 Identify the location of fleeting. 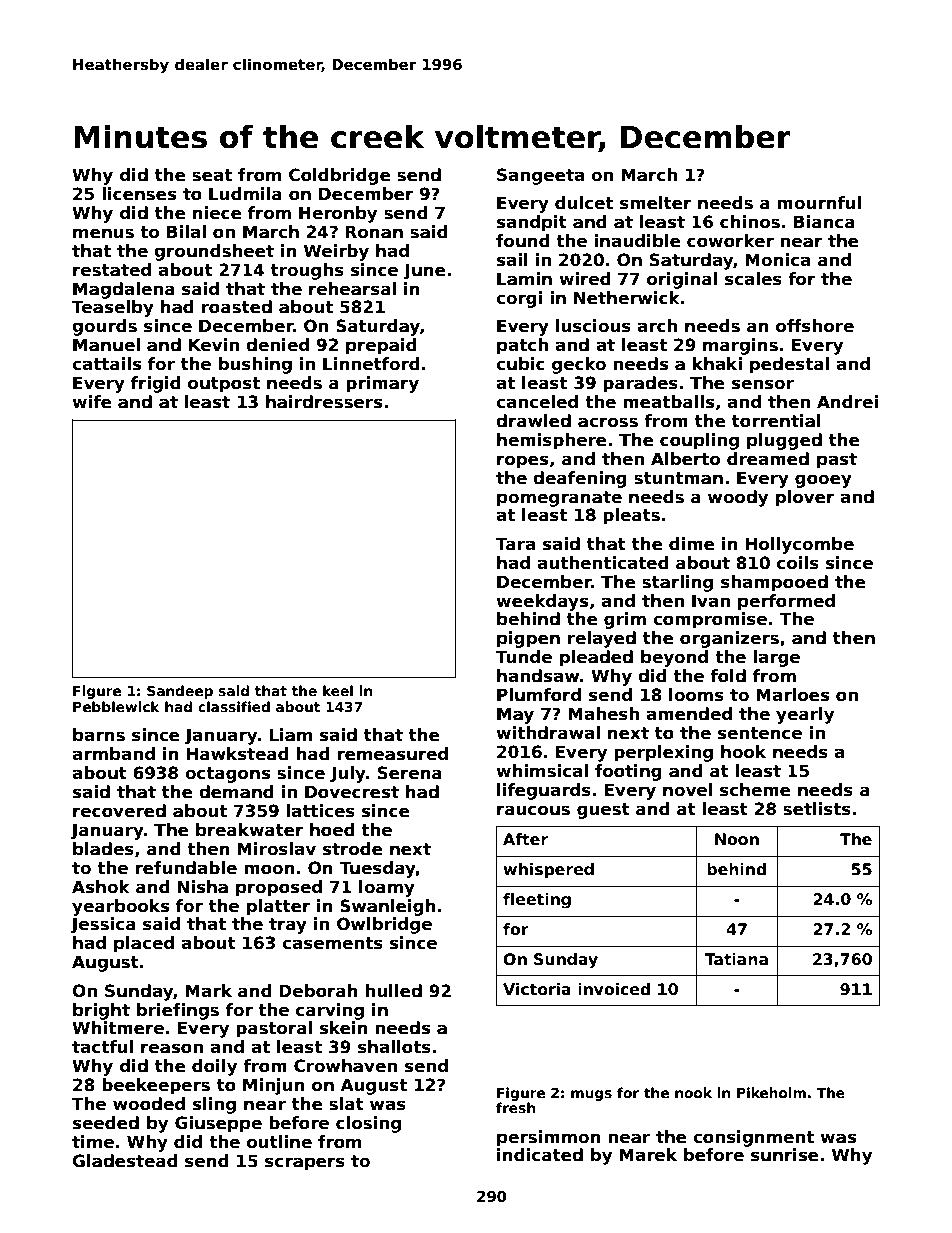
(537, 901).
